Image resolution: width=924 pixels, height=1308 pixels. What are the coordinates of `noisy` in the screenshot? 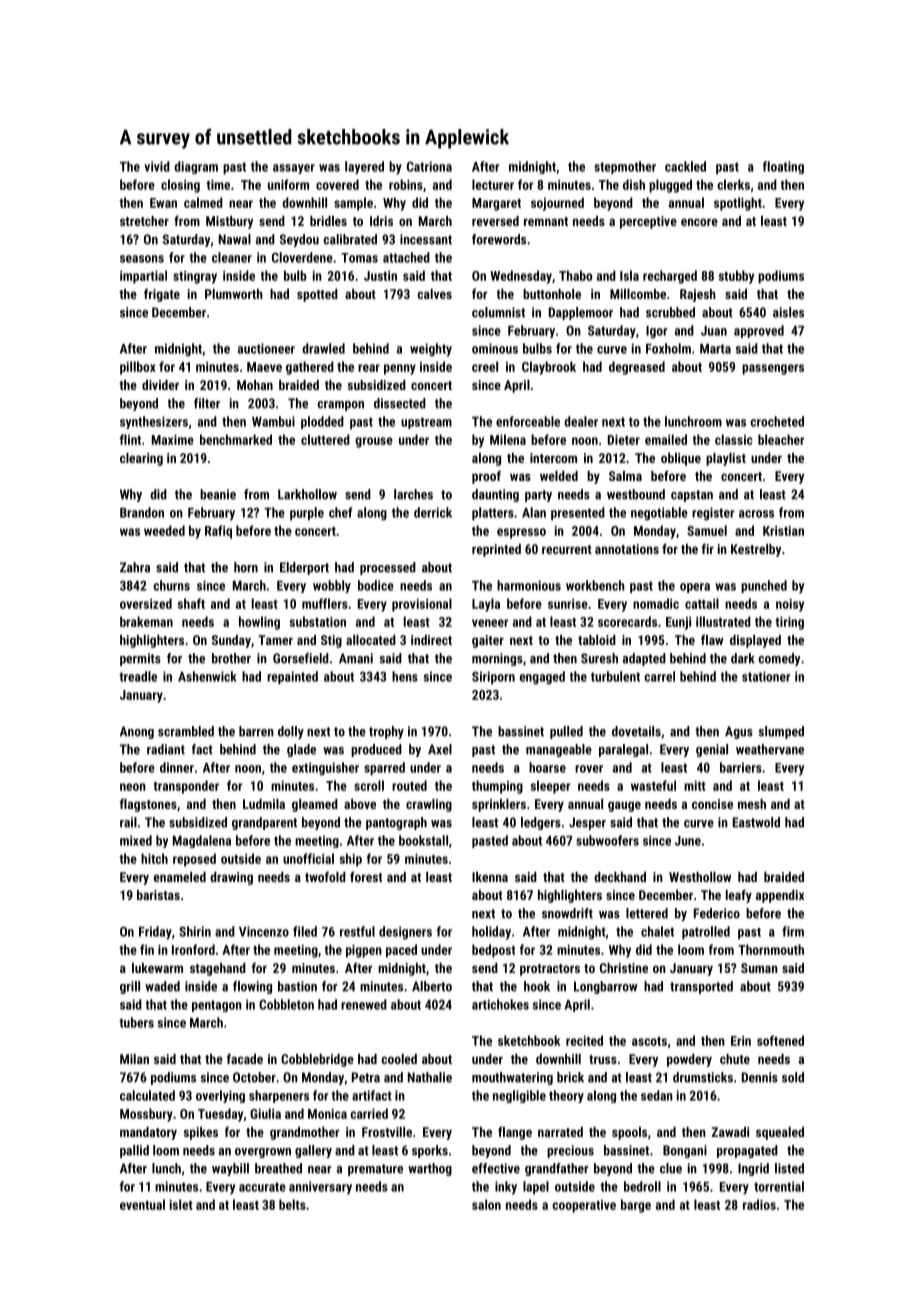 It's located at (790, 605).
